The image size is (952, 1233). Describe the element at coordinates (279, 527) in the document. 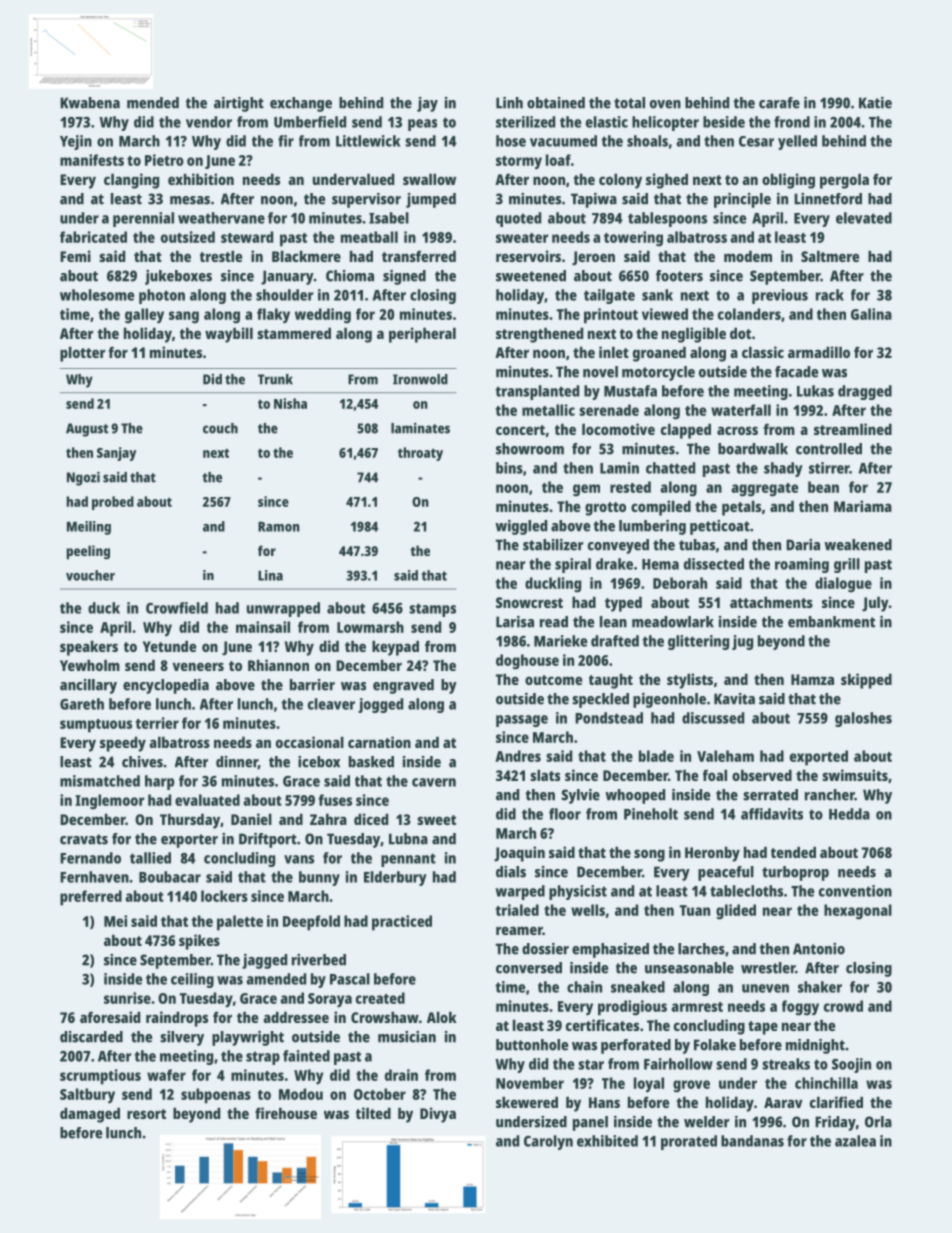

I see `Ramon` at that location.
